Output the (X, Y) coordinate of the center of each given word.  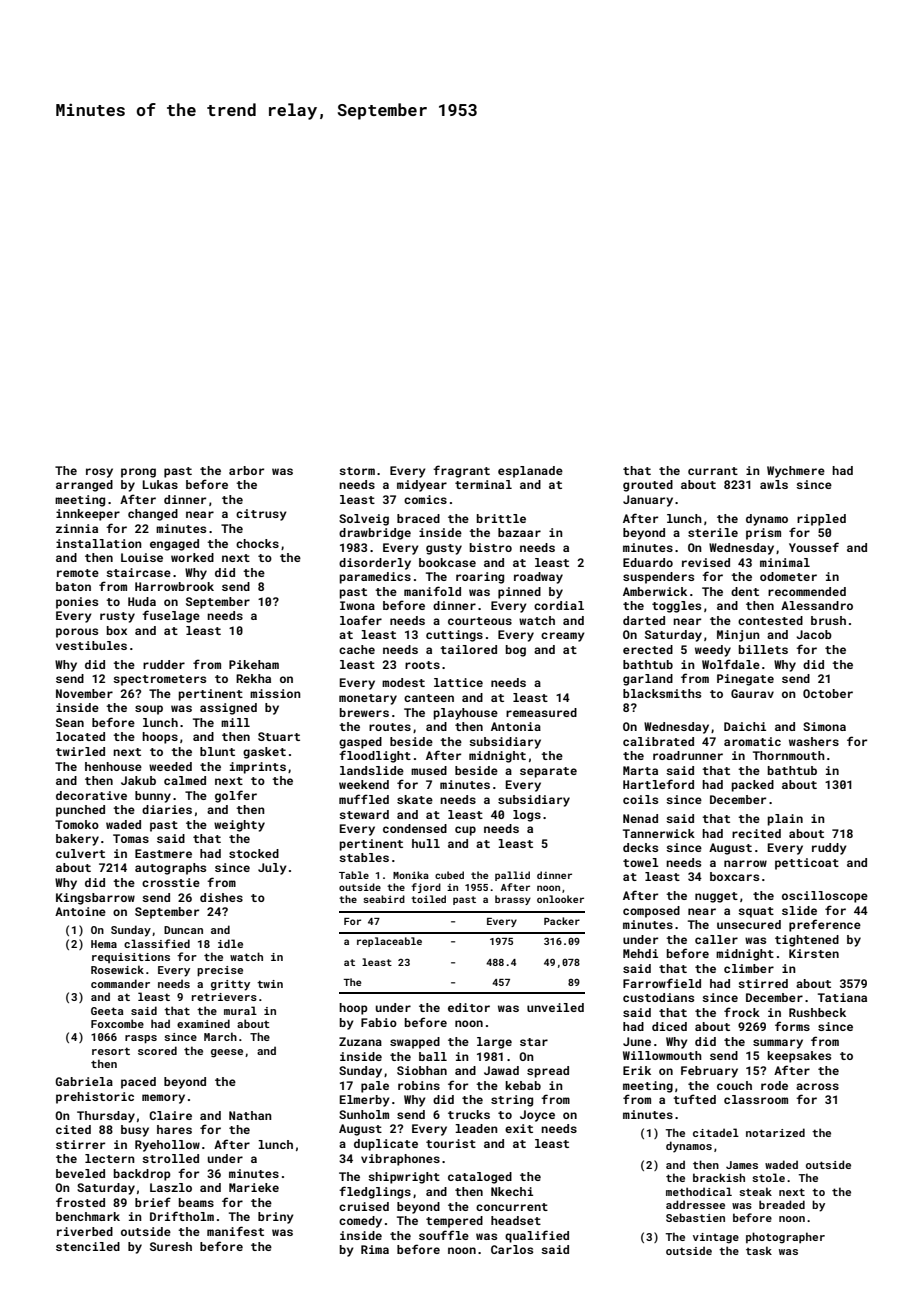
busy (135, 1131)
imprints (258, 768)
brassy (513, 900)
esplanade (530, 472)
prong (138, 473)
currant (713, 471)
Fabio (379, 1022)
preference (825, 925)
